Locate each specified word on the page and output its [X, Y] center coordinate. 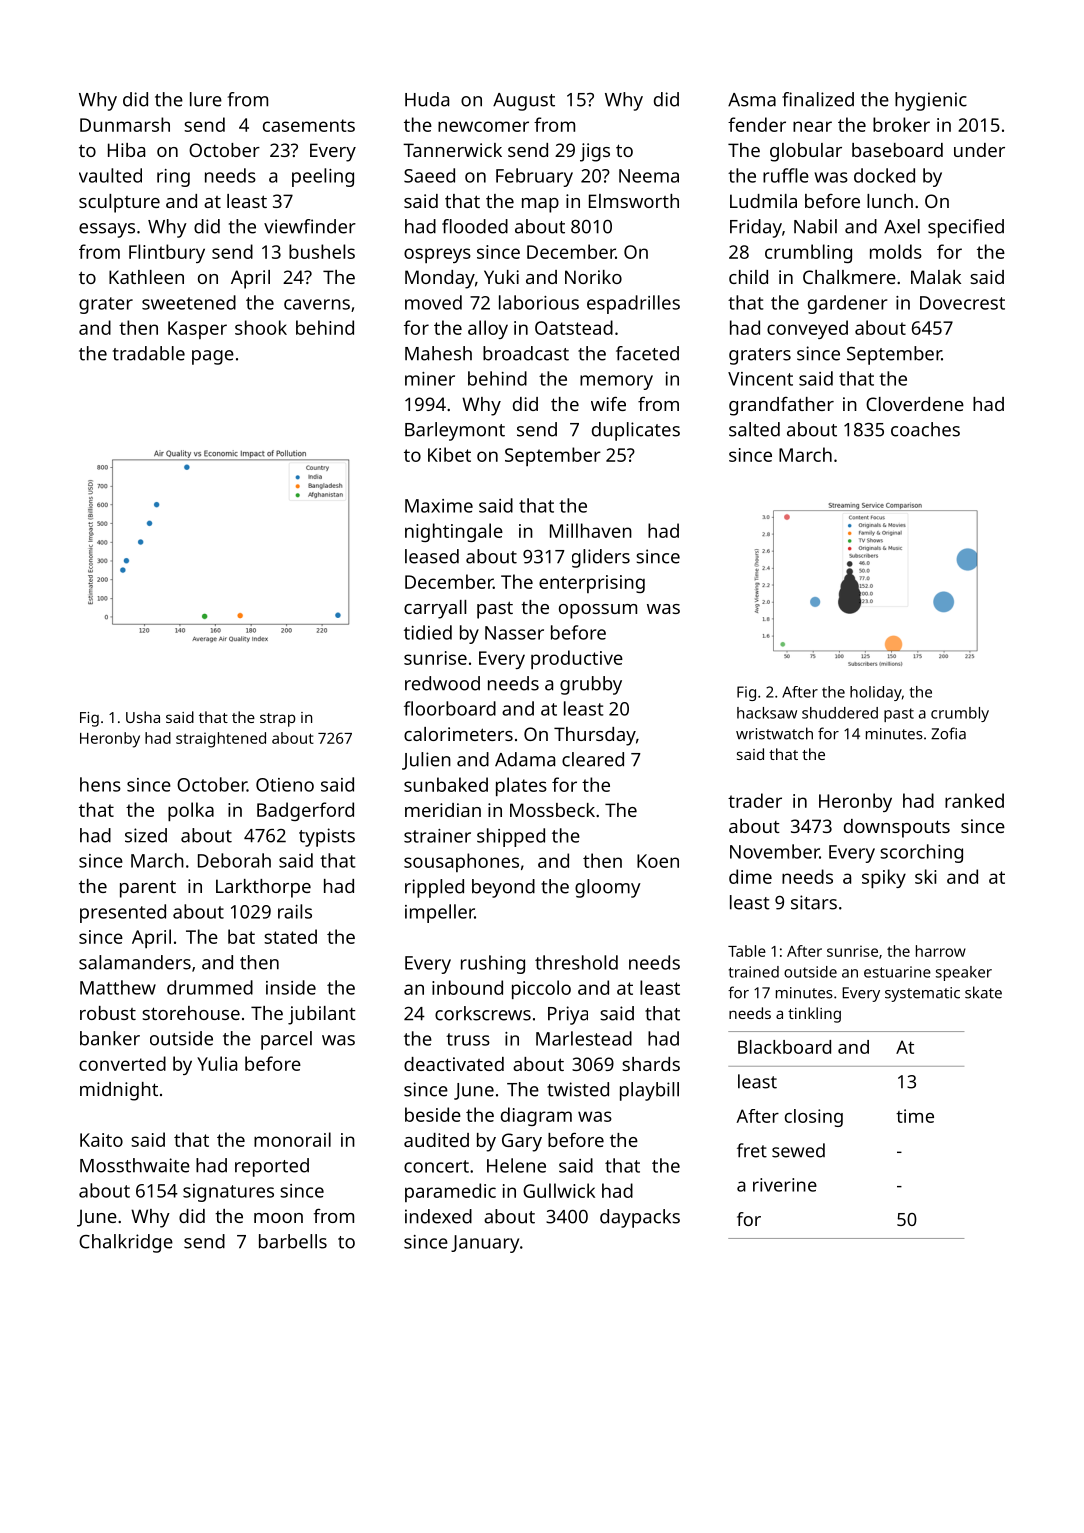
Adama [525, 759]
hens [100, 784]
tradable [149, 353]
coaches [925, 429]
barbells [293, 1241]
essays [107, 230]
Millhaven [591, 530]
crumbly [960, 714]
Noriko [593, 277]
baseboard [897, 150]
